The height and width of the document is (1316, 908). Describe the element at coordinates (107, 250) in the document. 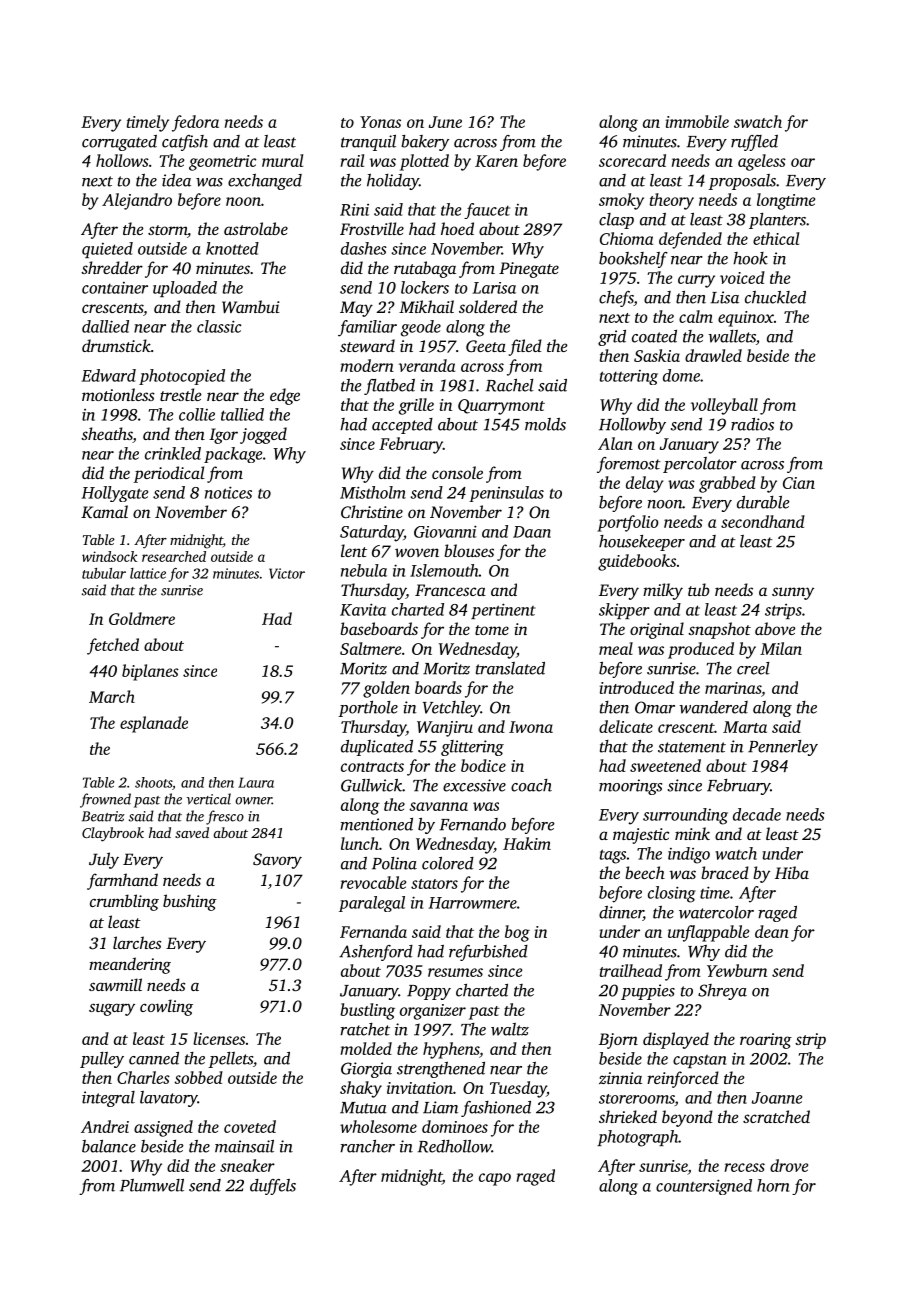

I see `quieted` at that location.
